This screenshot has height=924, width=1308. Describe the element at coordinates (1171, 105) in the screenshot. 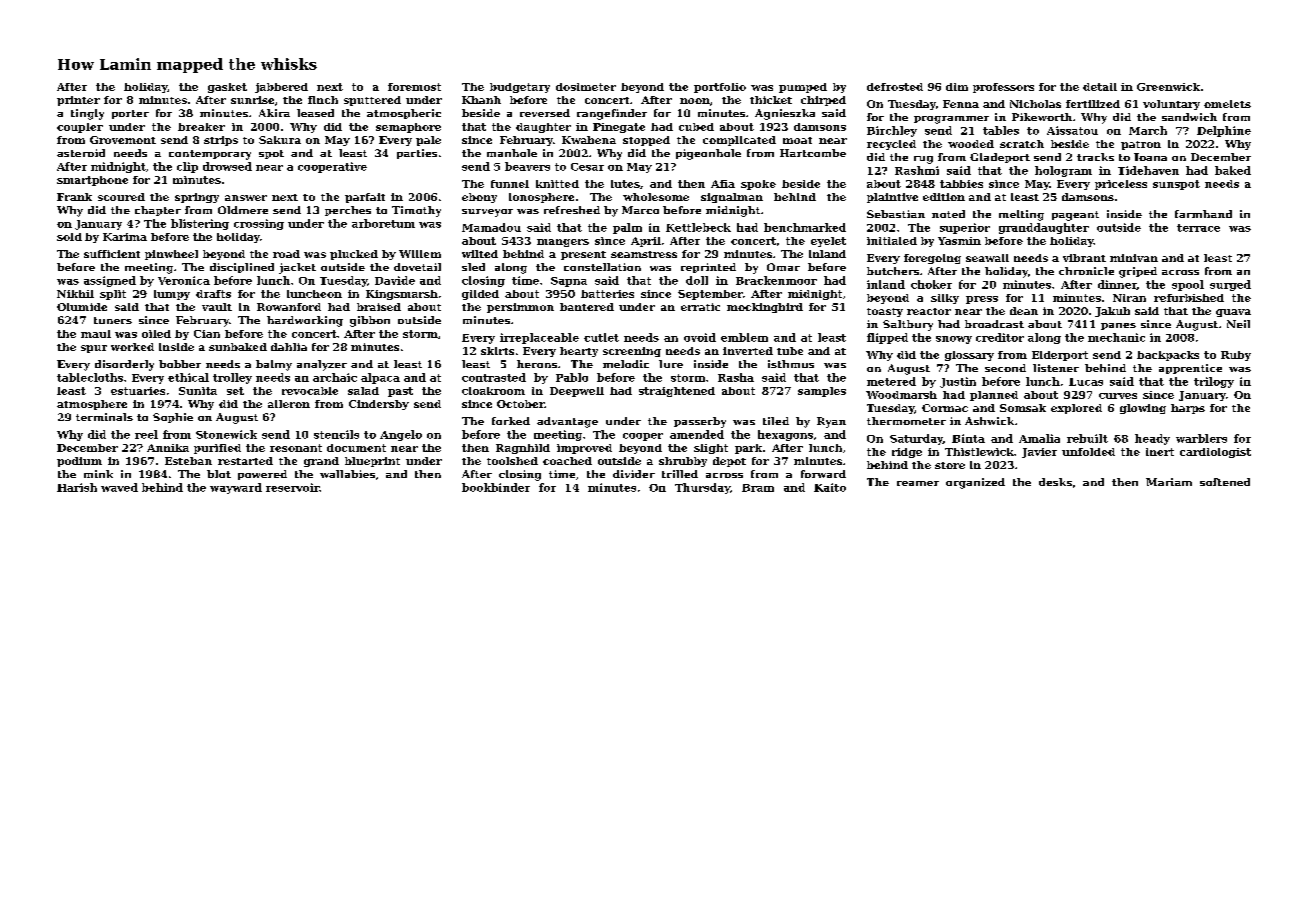

I see `voluntary` at that location.
